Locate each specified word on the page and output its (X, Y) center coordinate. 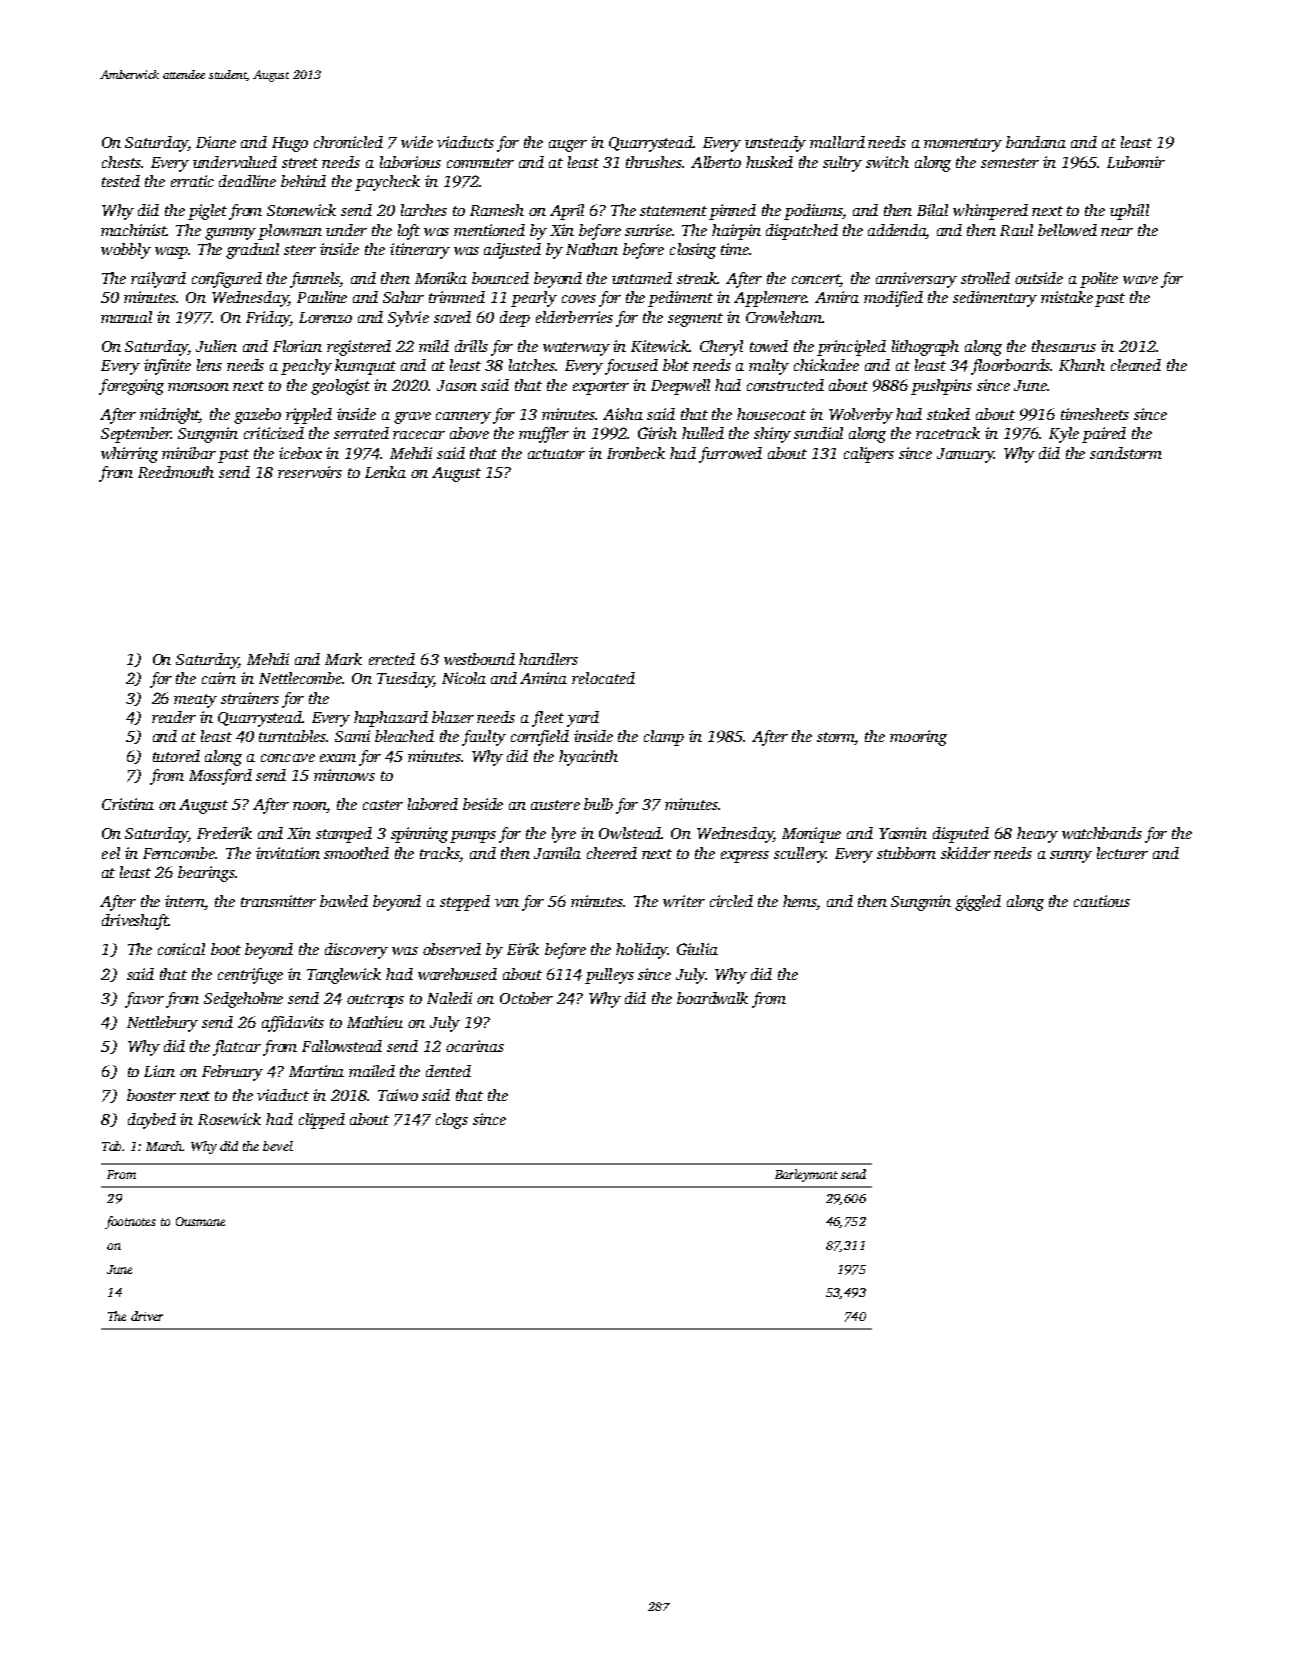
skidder (966, 853)
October (526, 998)
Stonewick (301, 210)
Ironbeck (636, 453)
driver (147, 1316)
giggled (978, 903)
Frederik (224, 833)
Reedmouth (176, 472)
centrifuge (250, 976)
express (745, 857)
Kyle (1064, 435)
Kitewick (660, 346)
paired (1104, 435)
